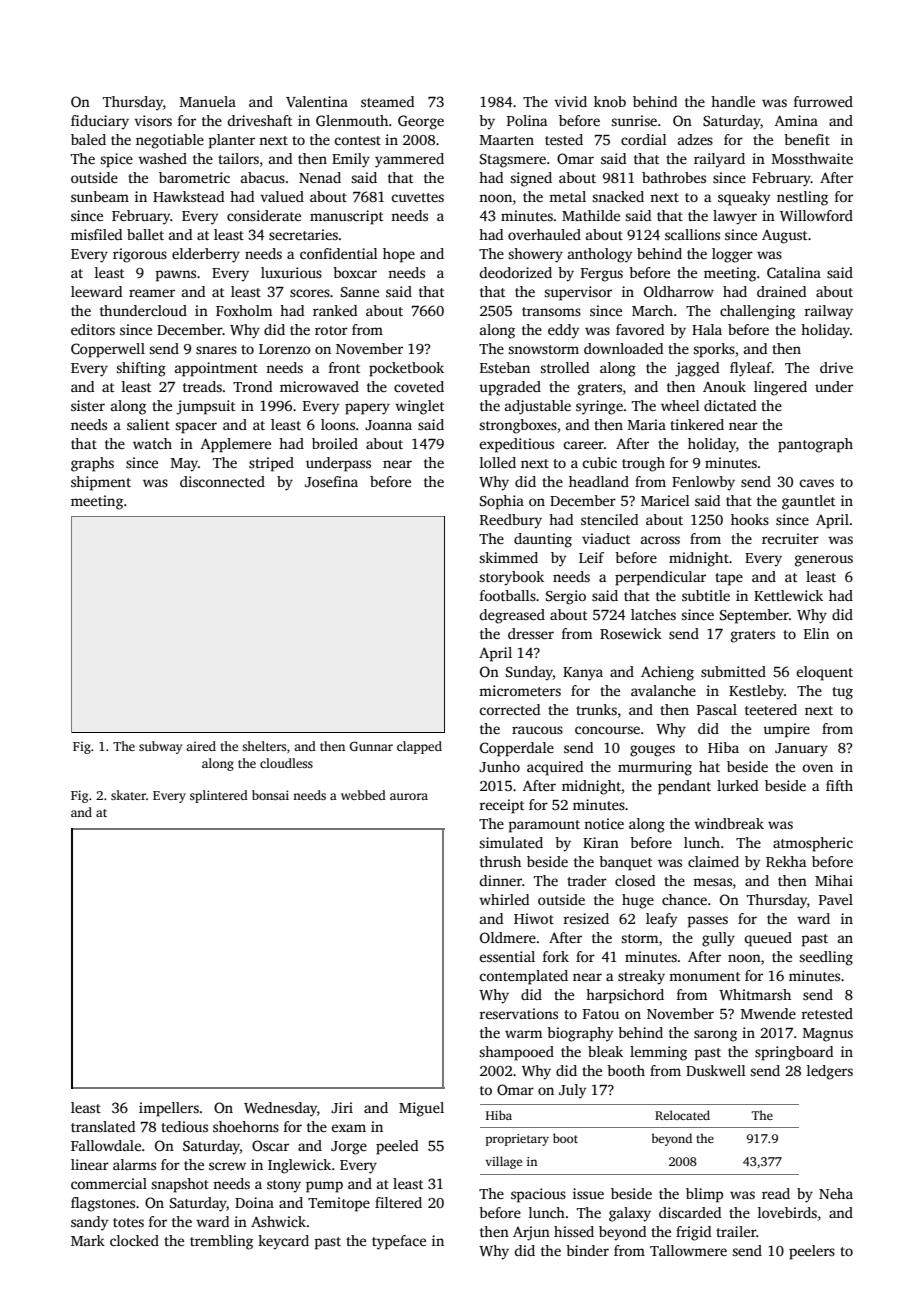  What do you see at coordinates (283, 1242) in the screenshot?
I see `keycard` at bounding box center [283, 1242].
